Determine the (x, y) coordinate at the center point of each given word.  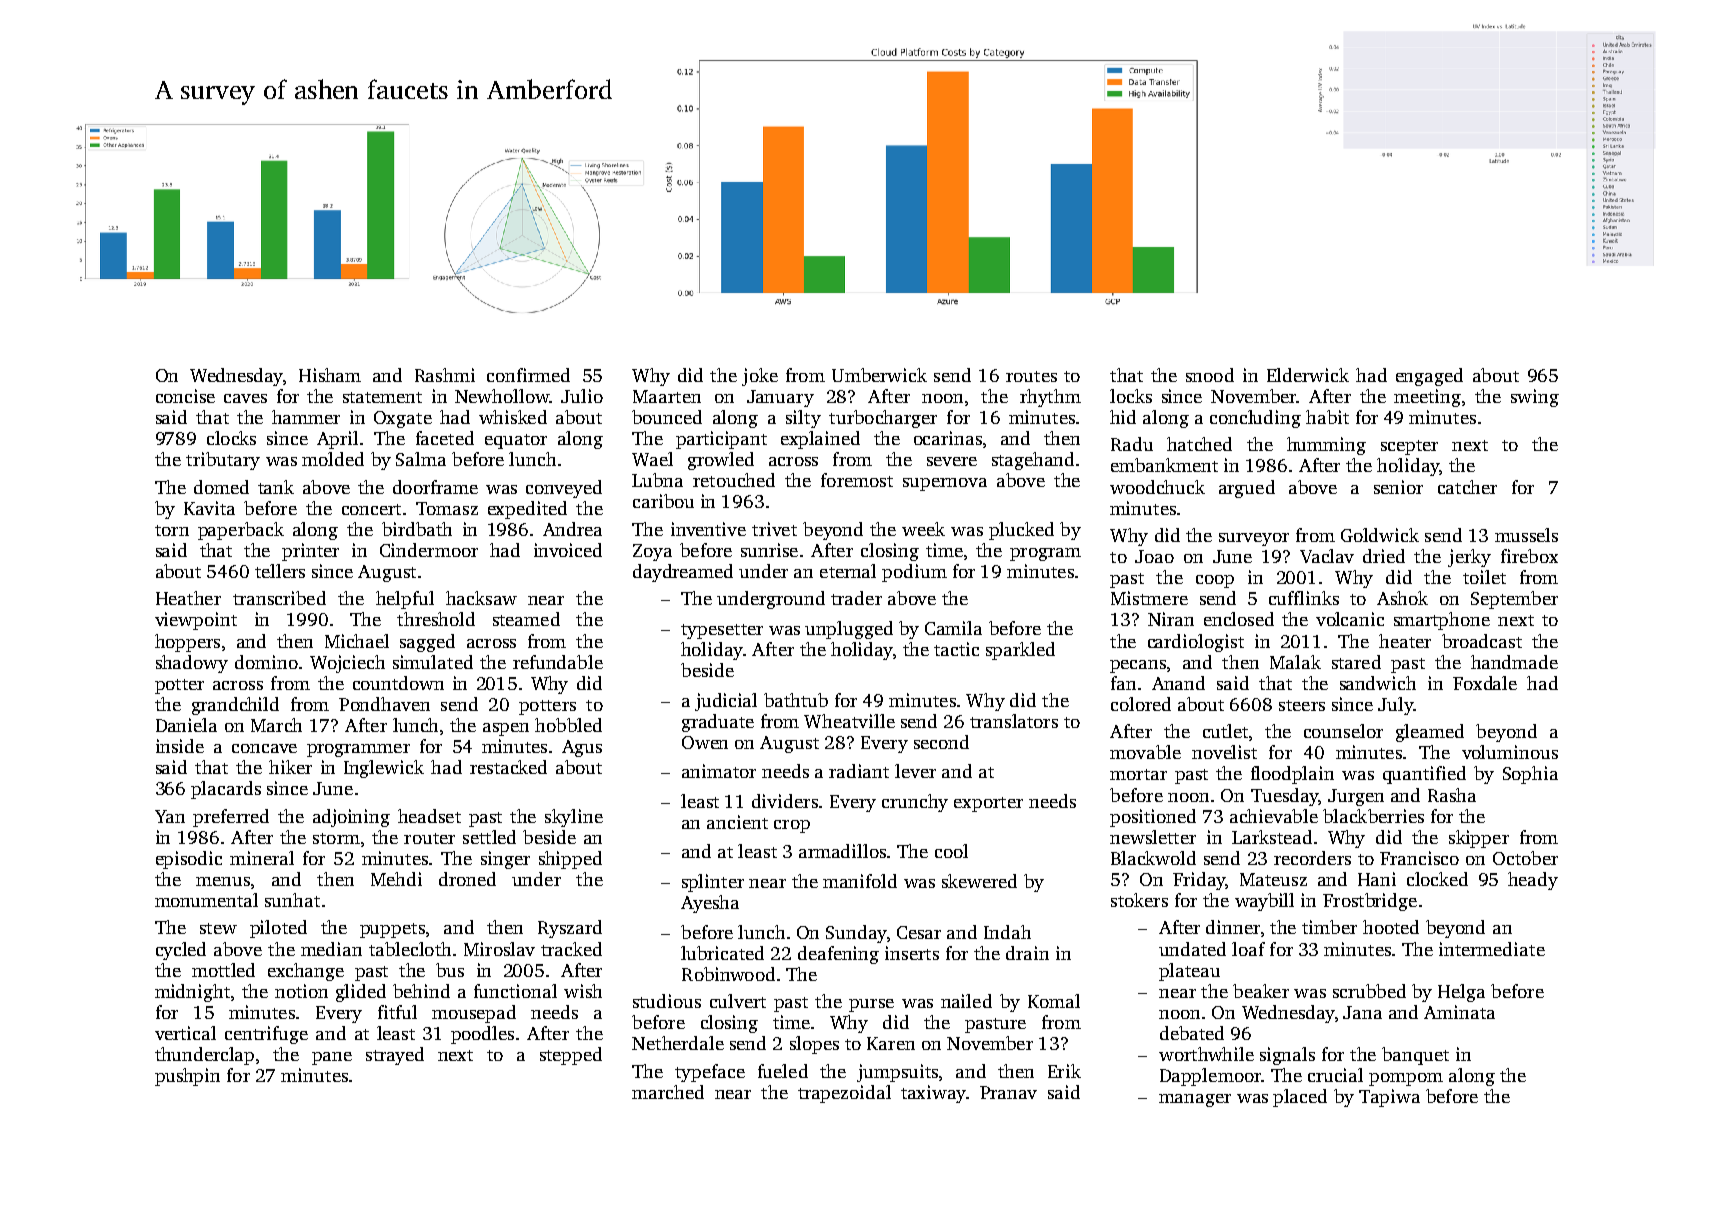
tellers (280, 571)
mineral (262, 858)
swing (1535, 398)
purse (871, 1005)
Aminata (1459, 1012)
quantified (1424, 775)
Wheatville (849, 721)
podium (914, 573)
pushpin (187, 1077)
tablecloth (410, 949)
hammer (306, 417)
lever (915, 771)
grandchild (235, 706)
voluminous (1510, 752)
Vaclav (1327, 556)
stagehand (1033, 461)
